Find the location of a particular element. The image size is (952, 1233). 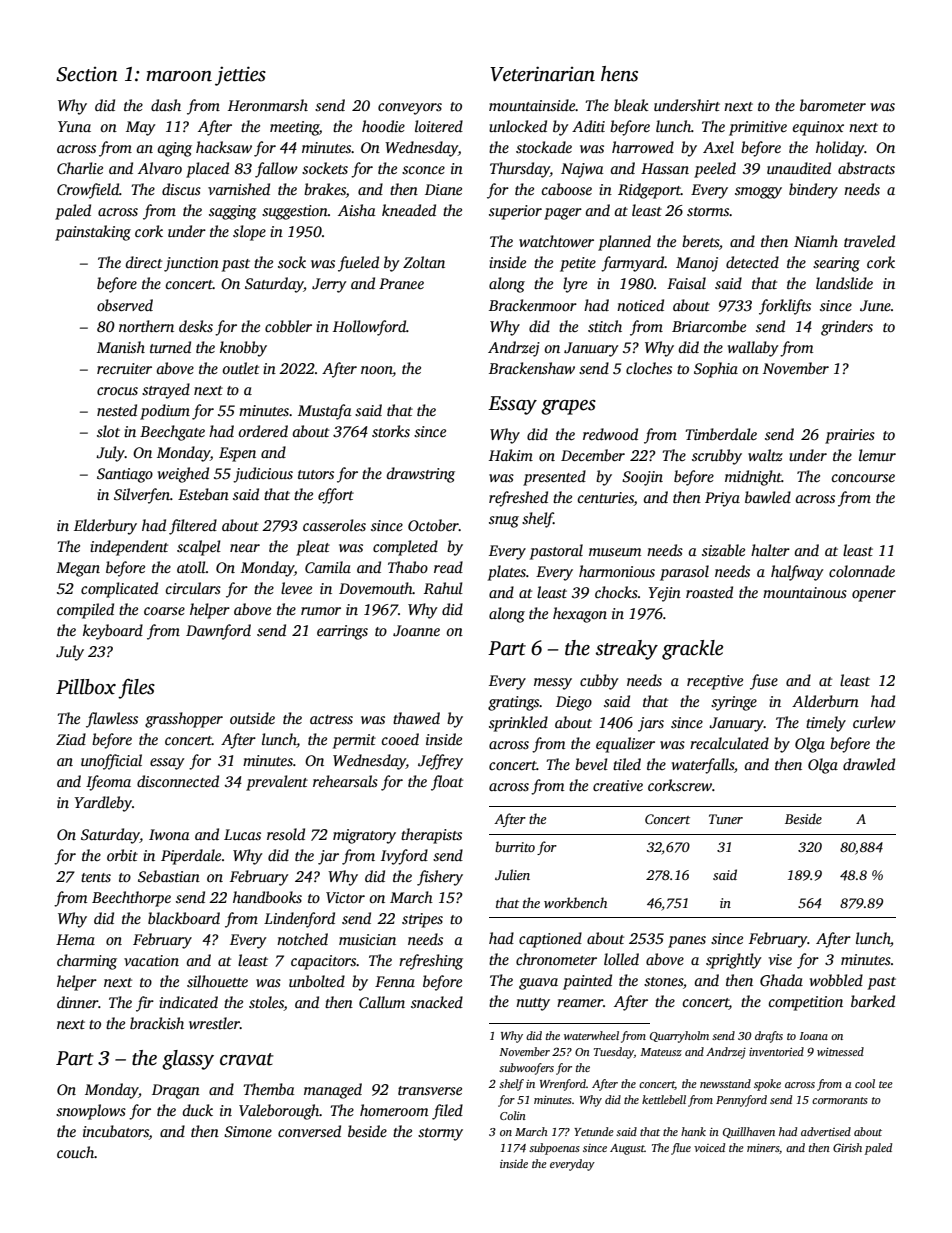

homeroom is located at coordinates (394, 1110).
